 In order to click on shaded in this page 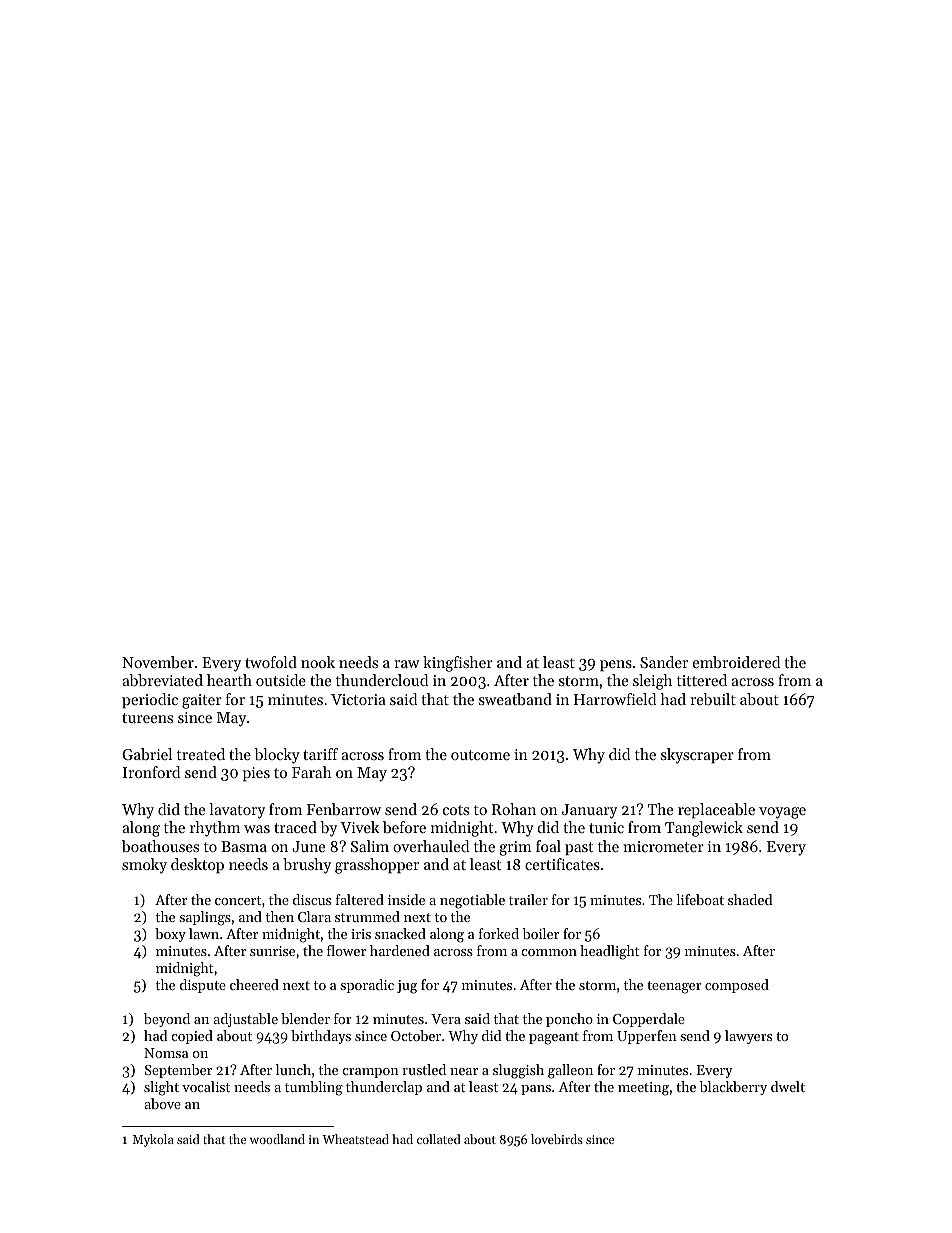, I will do `click(750, 899)`.
